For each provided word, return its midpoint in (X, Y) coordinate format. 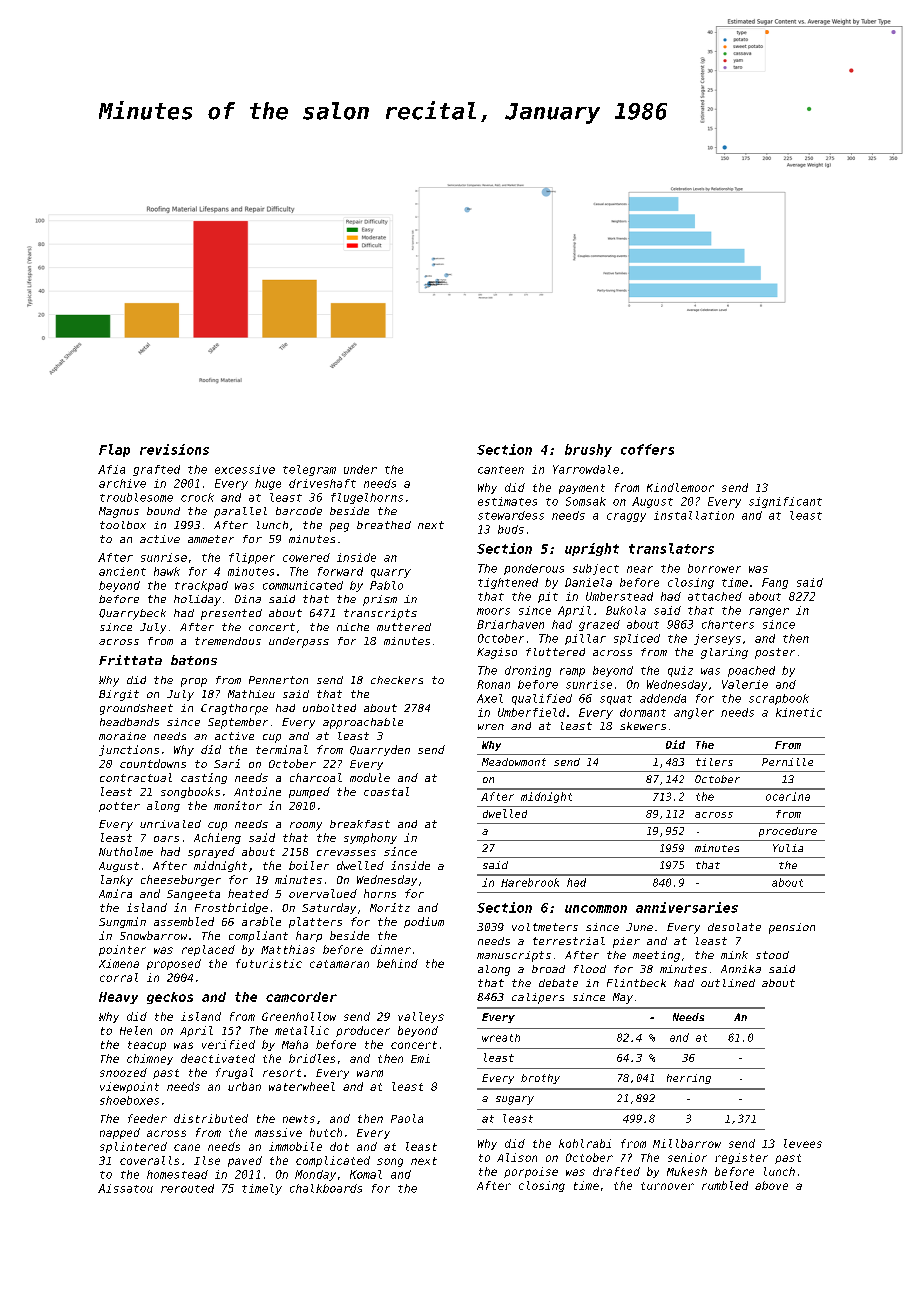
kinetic (799, 712)
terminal (282, 749)
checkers (397, 680)
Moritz (390, 907)
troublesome (136, 497)
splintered (133, 1147)
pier (626, 942)
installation (694, 515)
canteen (501, 470)
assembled (184, 921)
